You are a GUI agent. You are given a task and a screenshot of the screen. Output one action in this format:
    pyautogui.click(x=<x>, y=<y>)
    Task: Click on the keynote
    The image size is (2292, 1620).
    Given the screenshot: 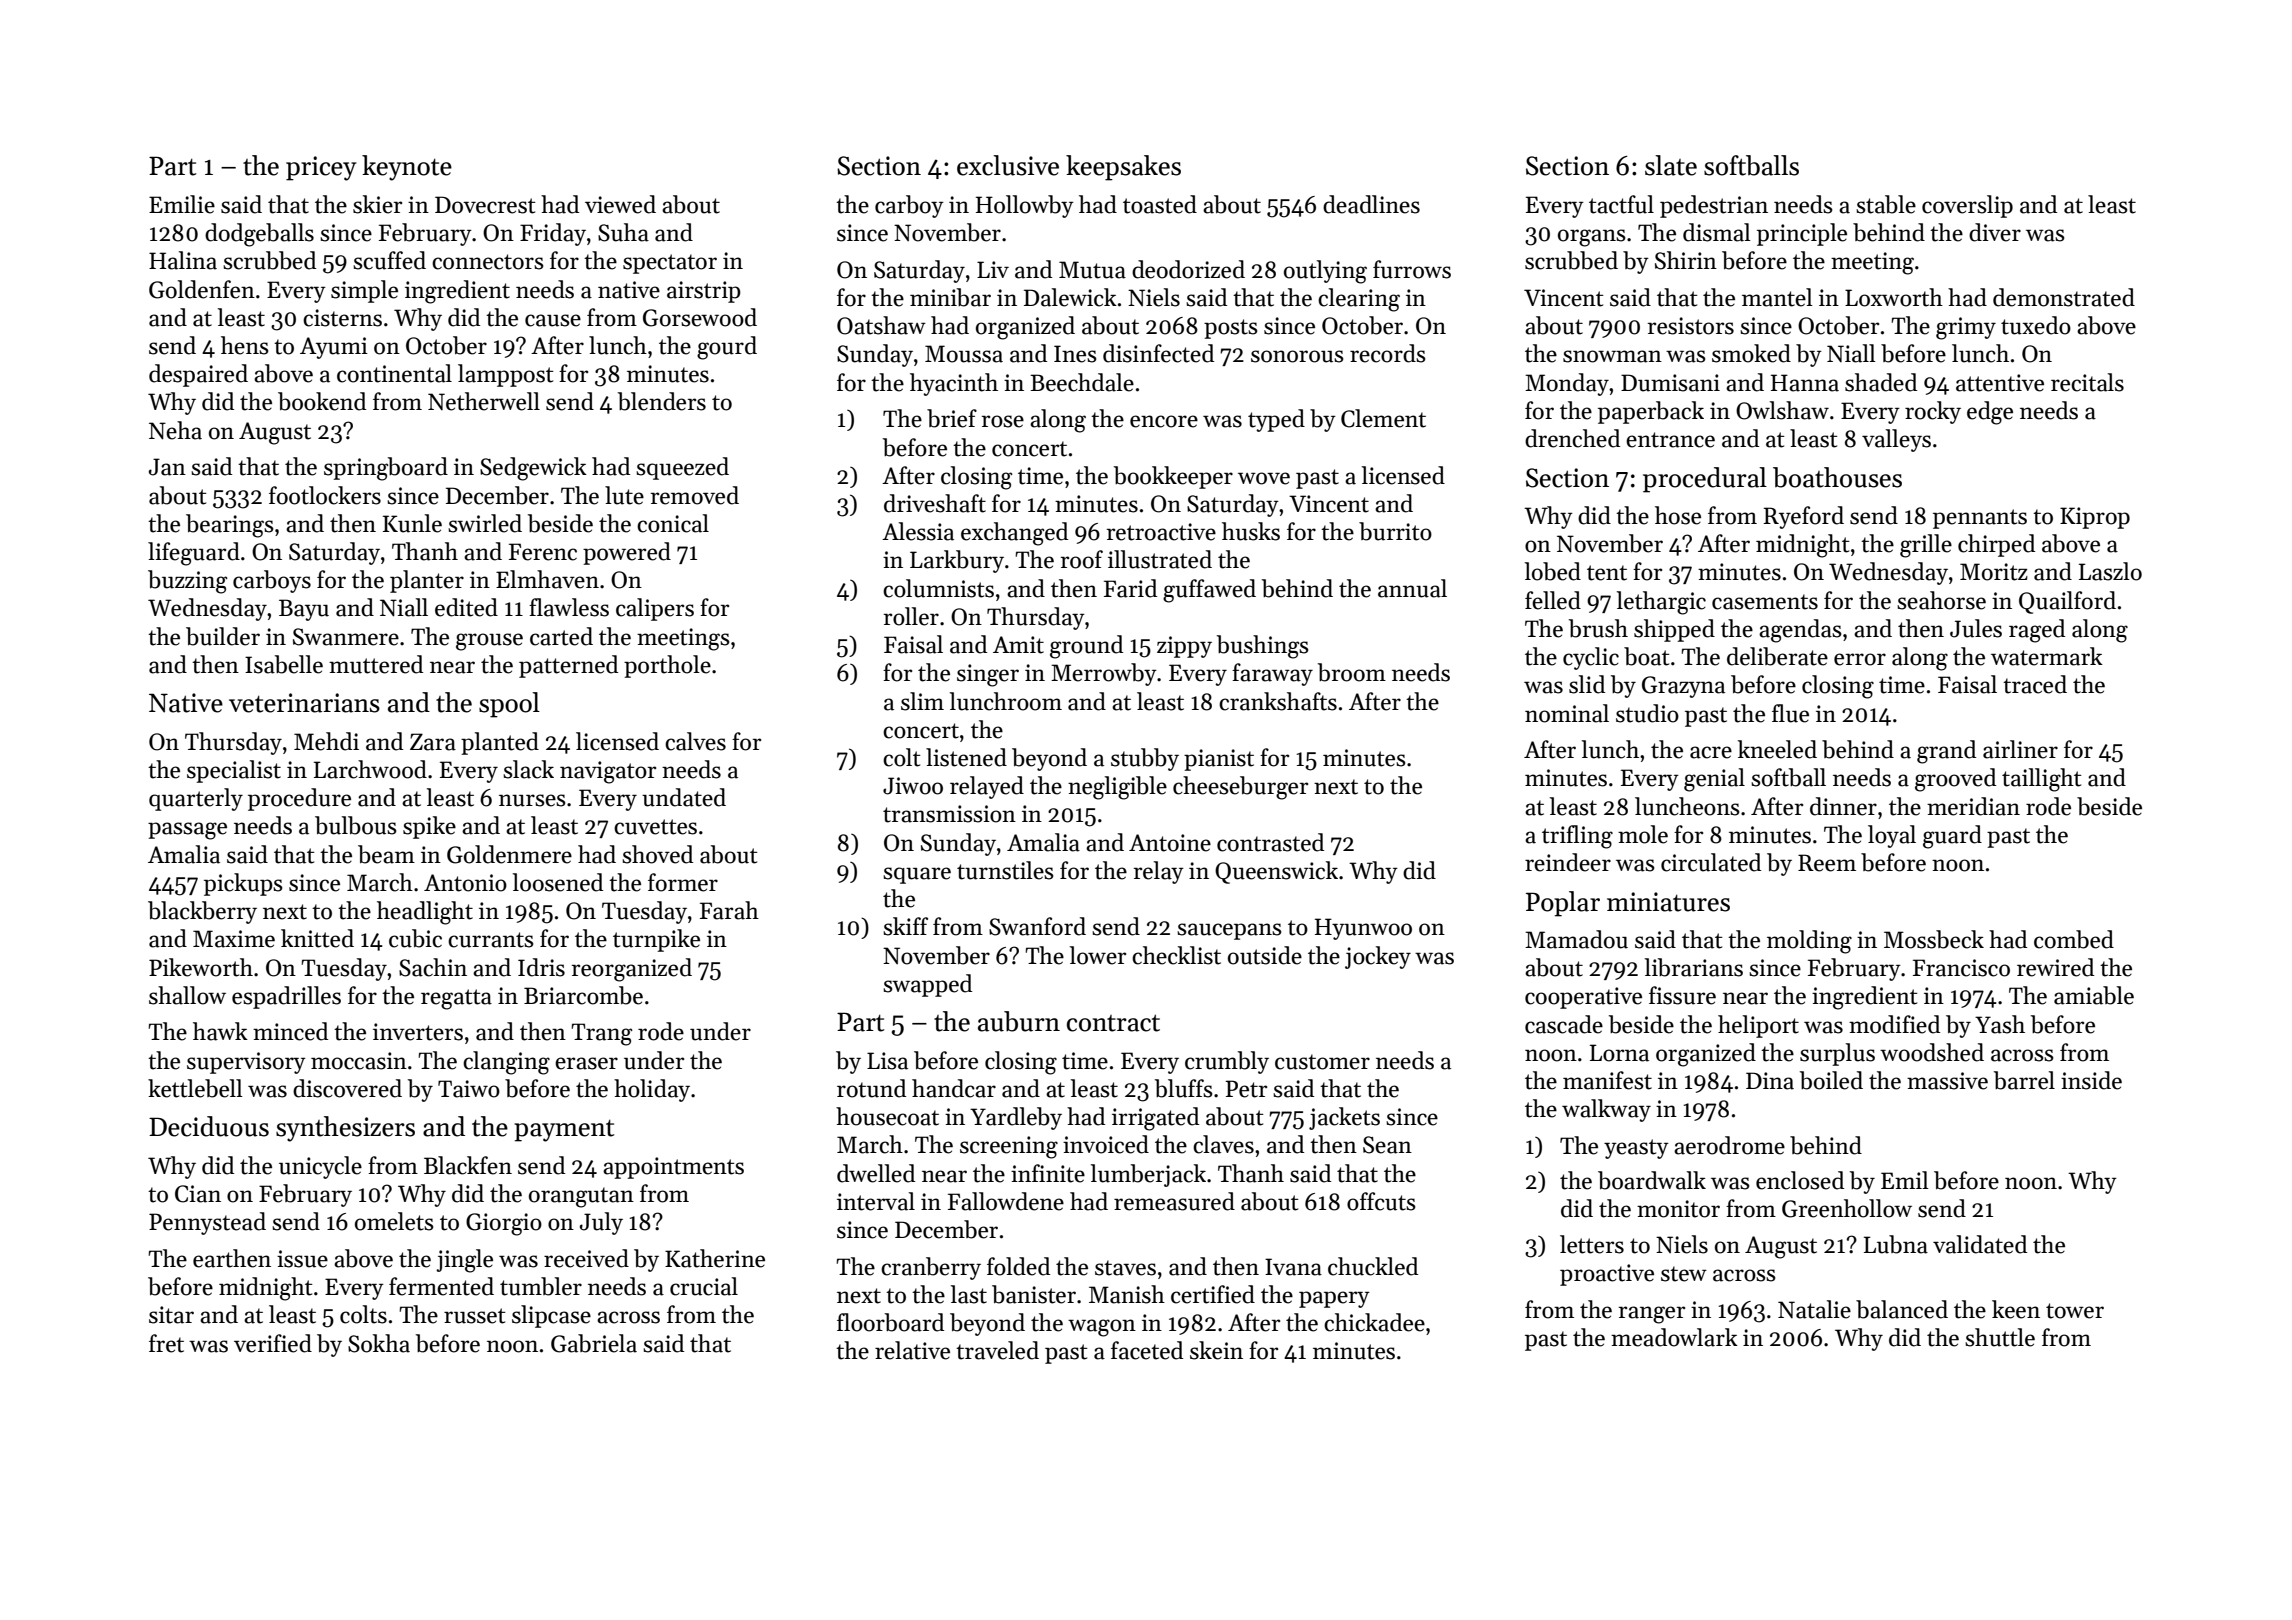 What is the action you would take?
    pyautogui.click(x=407, y=168)
